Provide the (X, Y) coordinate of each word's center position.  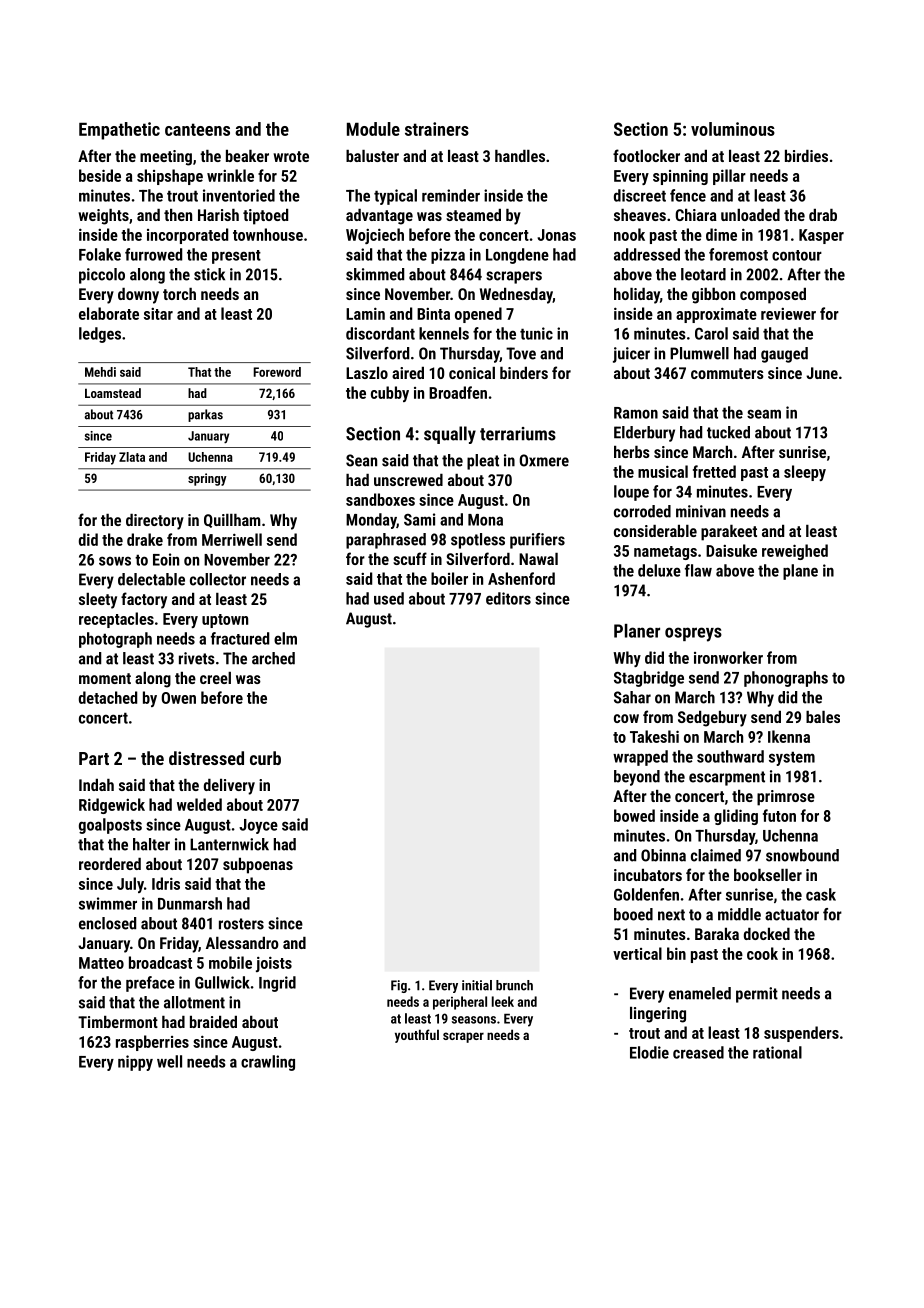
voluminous (733, 129)
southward (730, 756)
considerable (655, 531)
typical (395, 197)
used (389, 598)
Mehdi (100, 372)
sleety (98, 601)
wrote (291, 156)
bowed (634, 815)
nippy (135, 1063)
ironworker (728, 657)
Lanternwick (229, 844)
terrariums (518, 434)
